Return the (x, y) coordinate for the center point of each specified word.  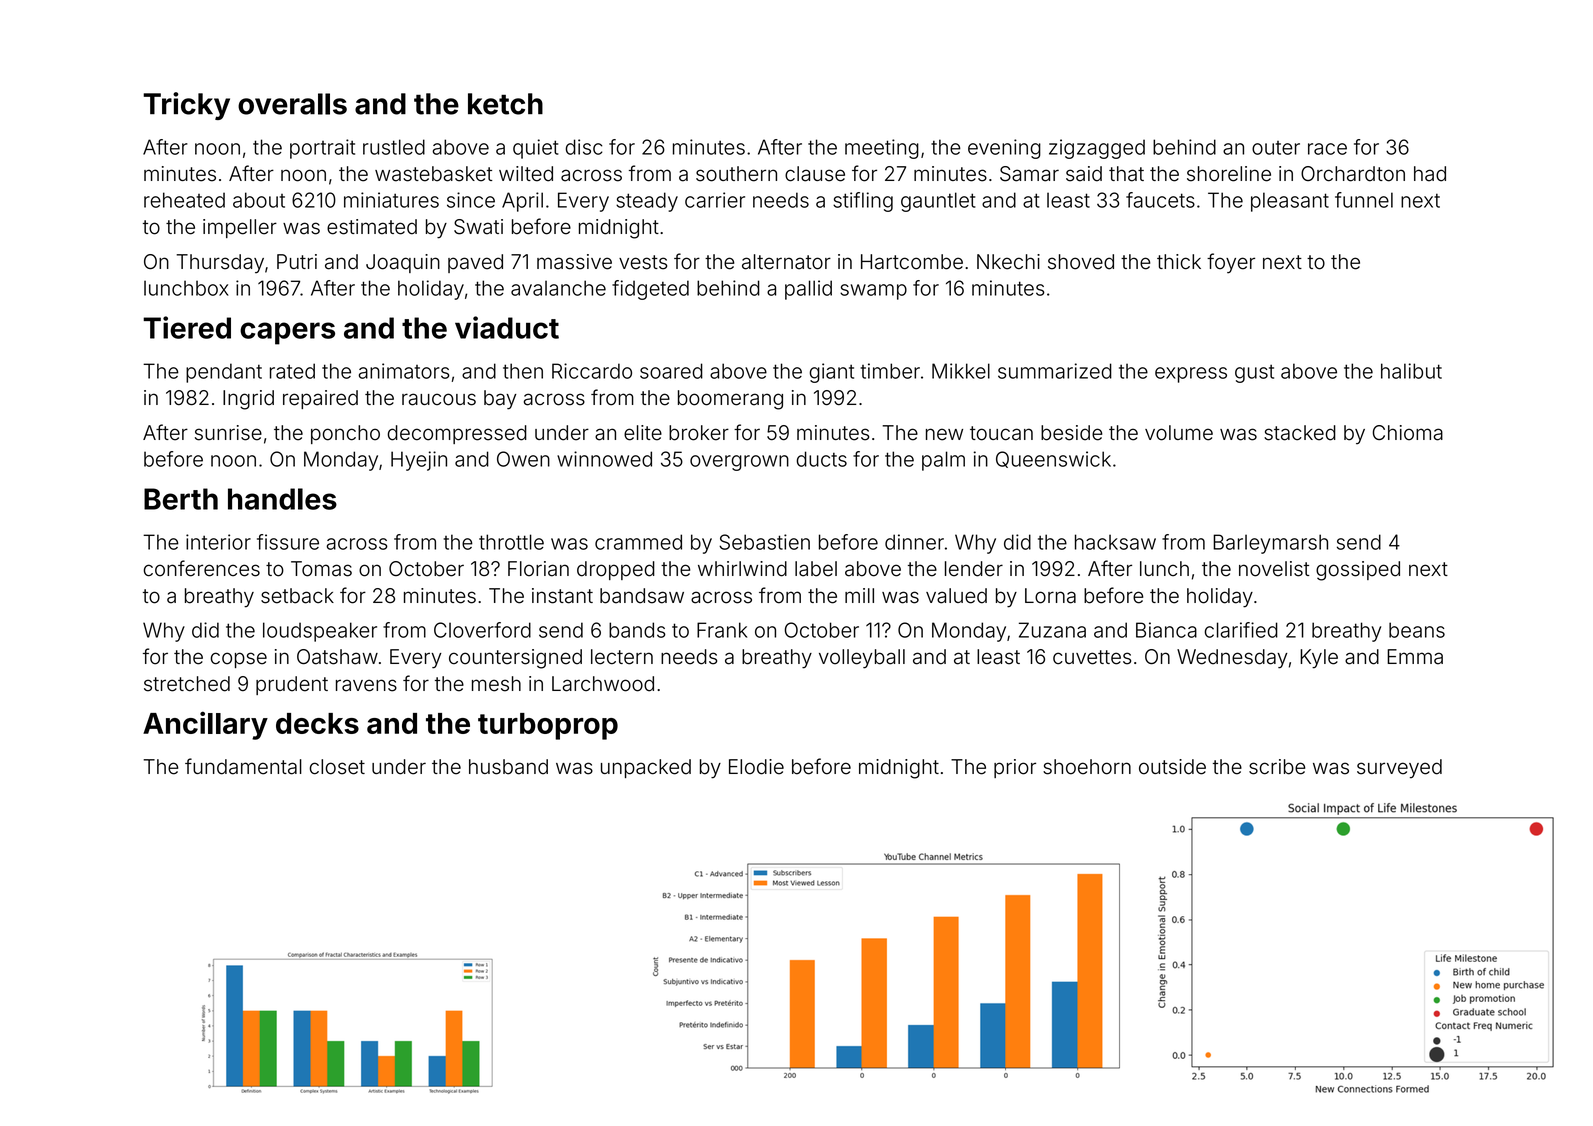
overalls (292, 104)
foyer (1231, 263)
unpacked (646, 768)
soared (671, 371)
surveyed (1399, 769)
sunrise (228, 433)
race (1327, 149)
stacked (1300, 433)
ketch (505, 104)
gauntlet (938, 202)
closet (337, 767)
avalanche (558, 288)
